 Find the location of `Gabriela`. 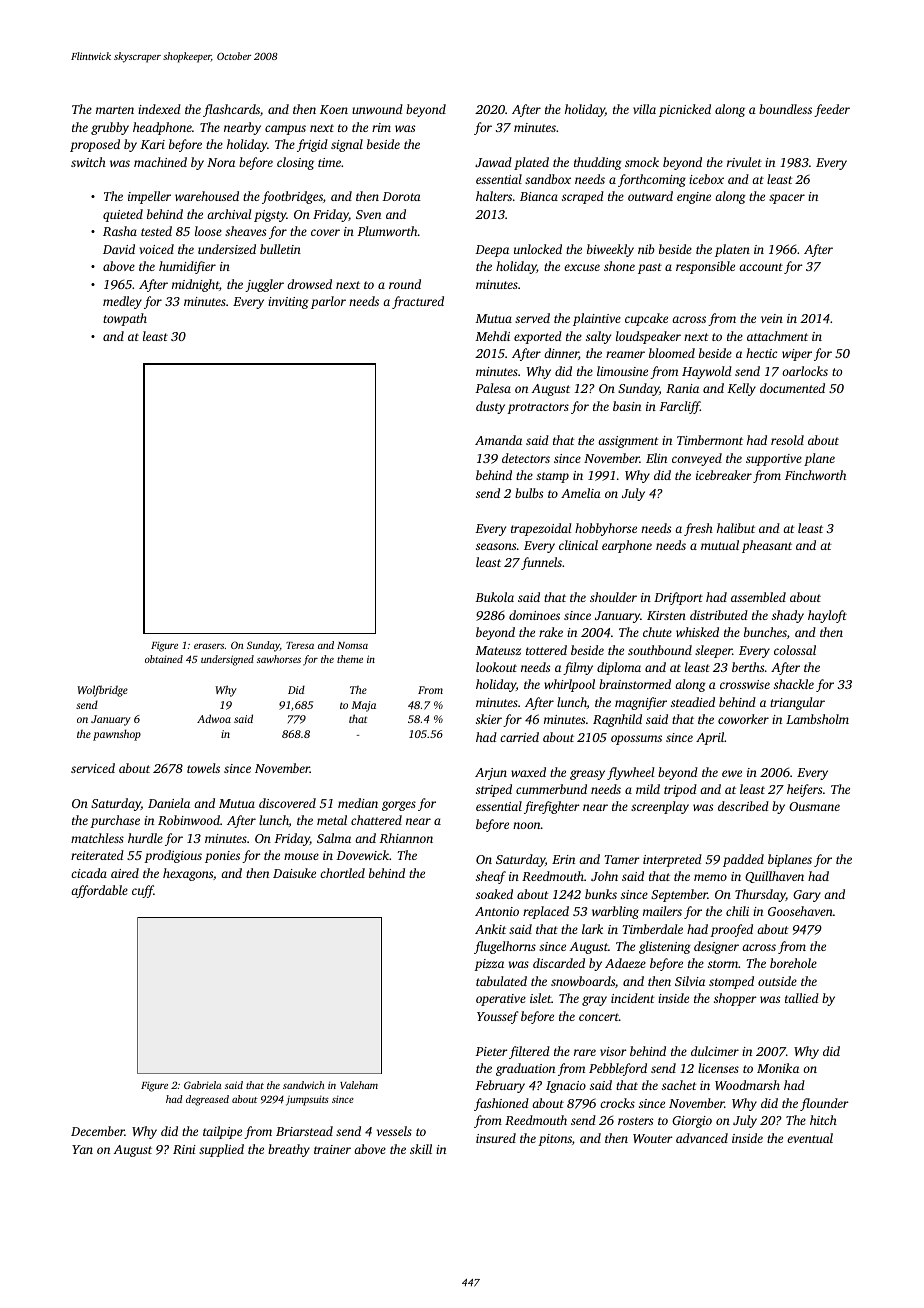

Gabriela is located at coordinates (202, 1085).
